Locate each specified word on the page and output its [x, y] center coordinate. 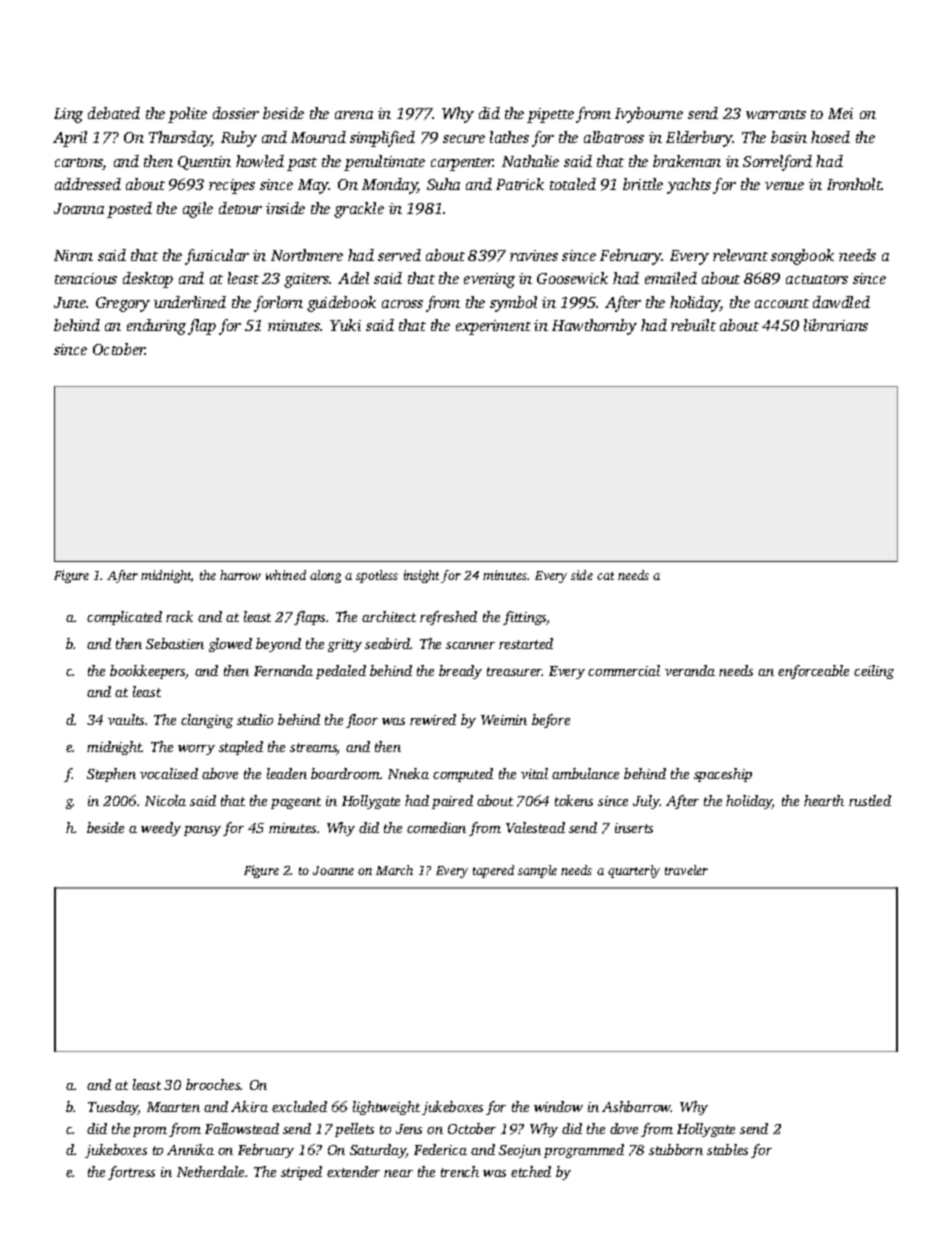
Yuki [345, 325]
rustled [870, 800]
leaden [287, 773]
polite [187, 115]
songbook [802, 257]
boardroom [345, 773]
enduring [156, 327]
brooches [213, 1084]
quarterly [634, 871]
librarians [836, 325]
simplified [382, 139]
